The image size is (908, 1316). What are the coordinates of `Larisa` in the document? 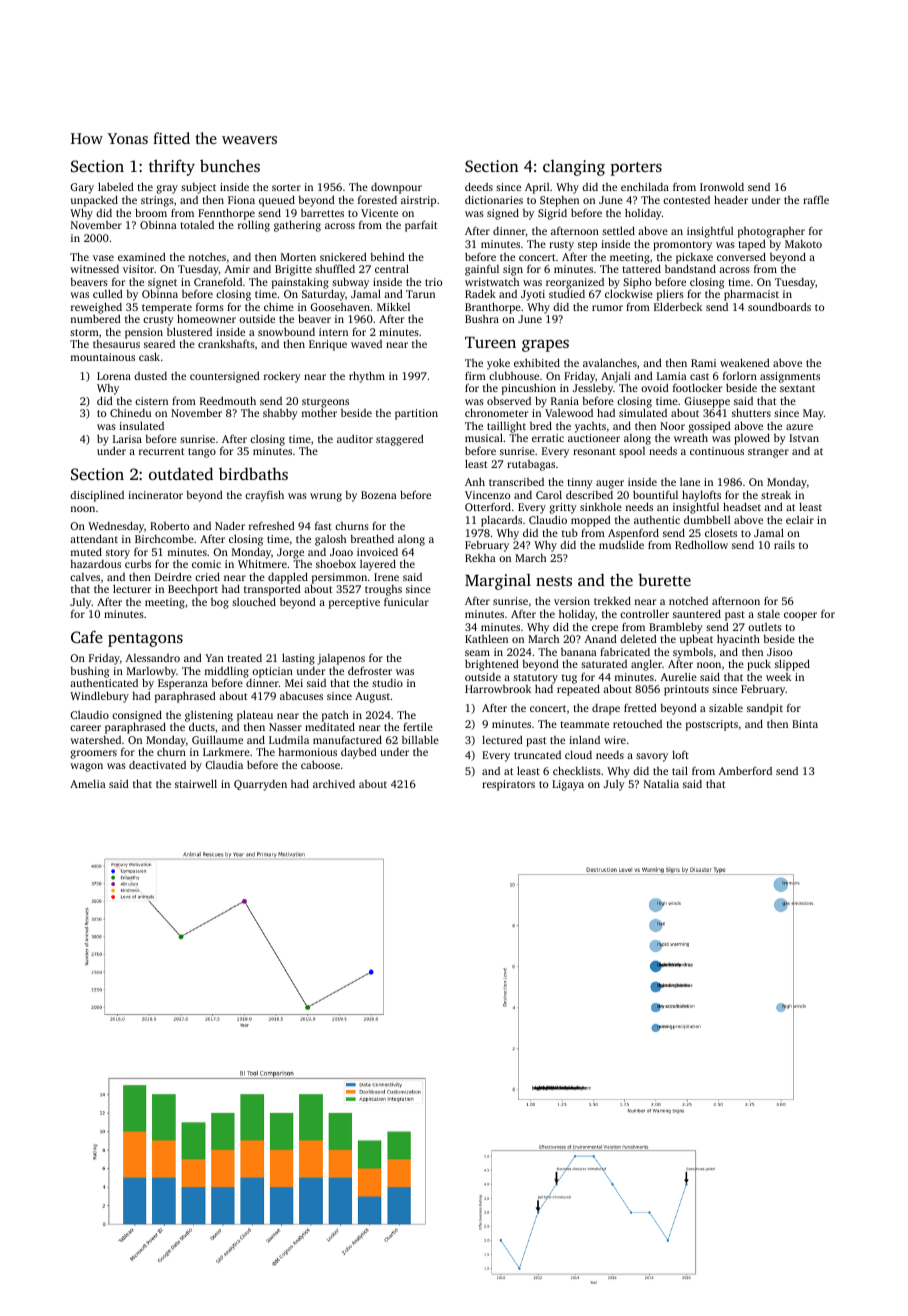 It's located at (127, 439).
